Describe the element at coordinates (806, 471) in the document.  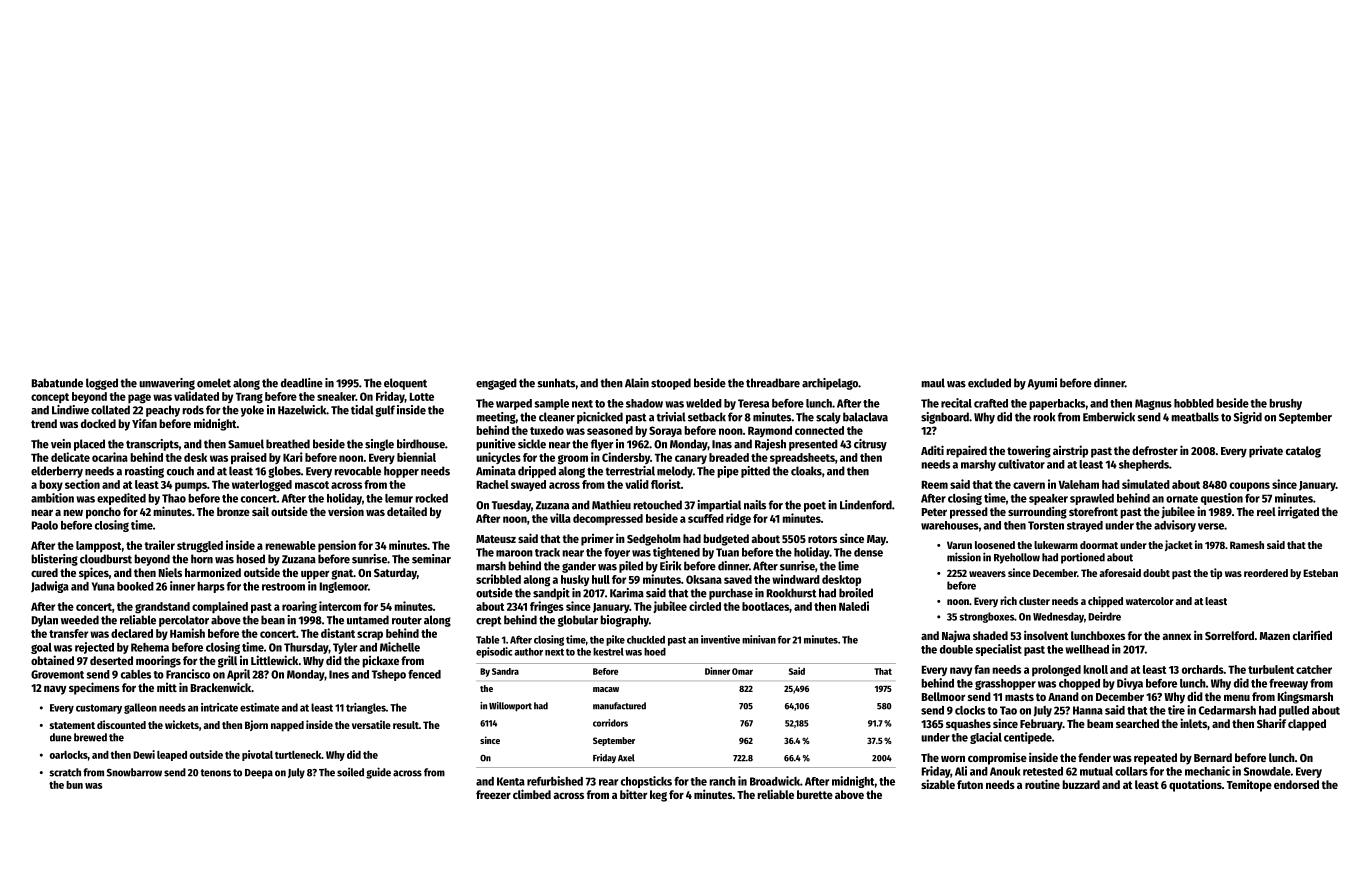
I see `cloaks` at that location.
